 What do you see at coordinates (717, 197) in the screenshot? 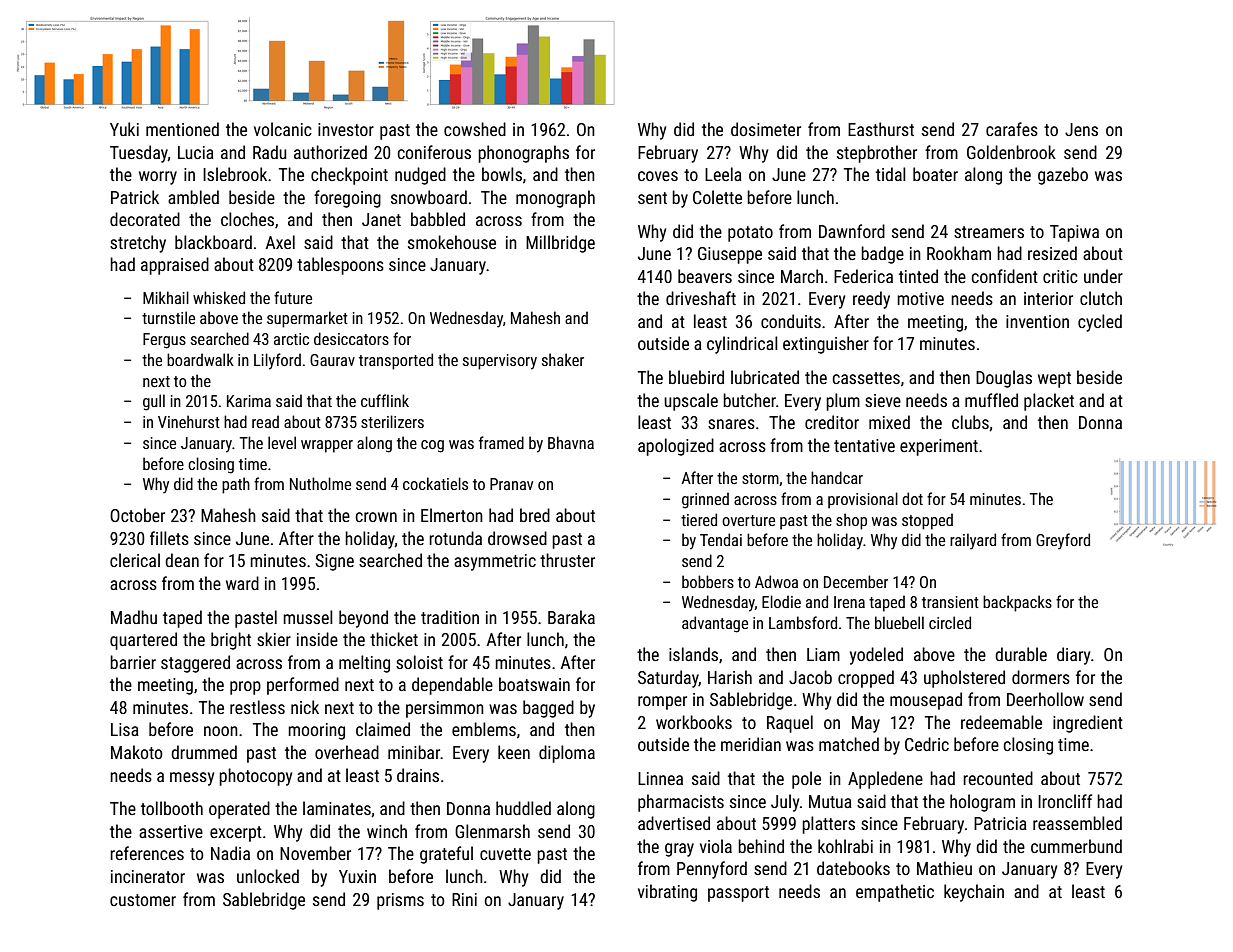
I see `Colette` at bounding box center [717, 197].
